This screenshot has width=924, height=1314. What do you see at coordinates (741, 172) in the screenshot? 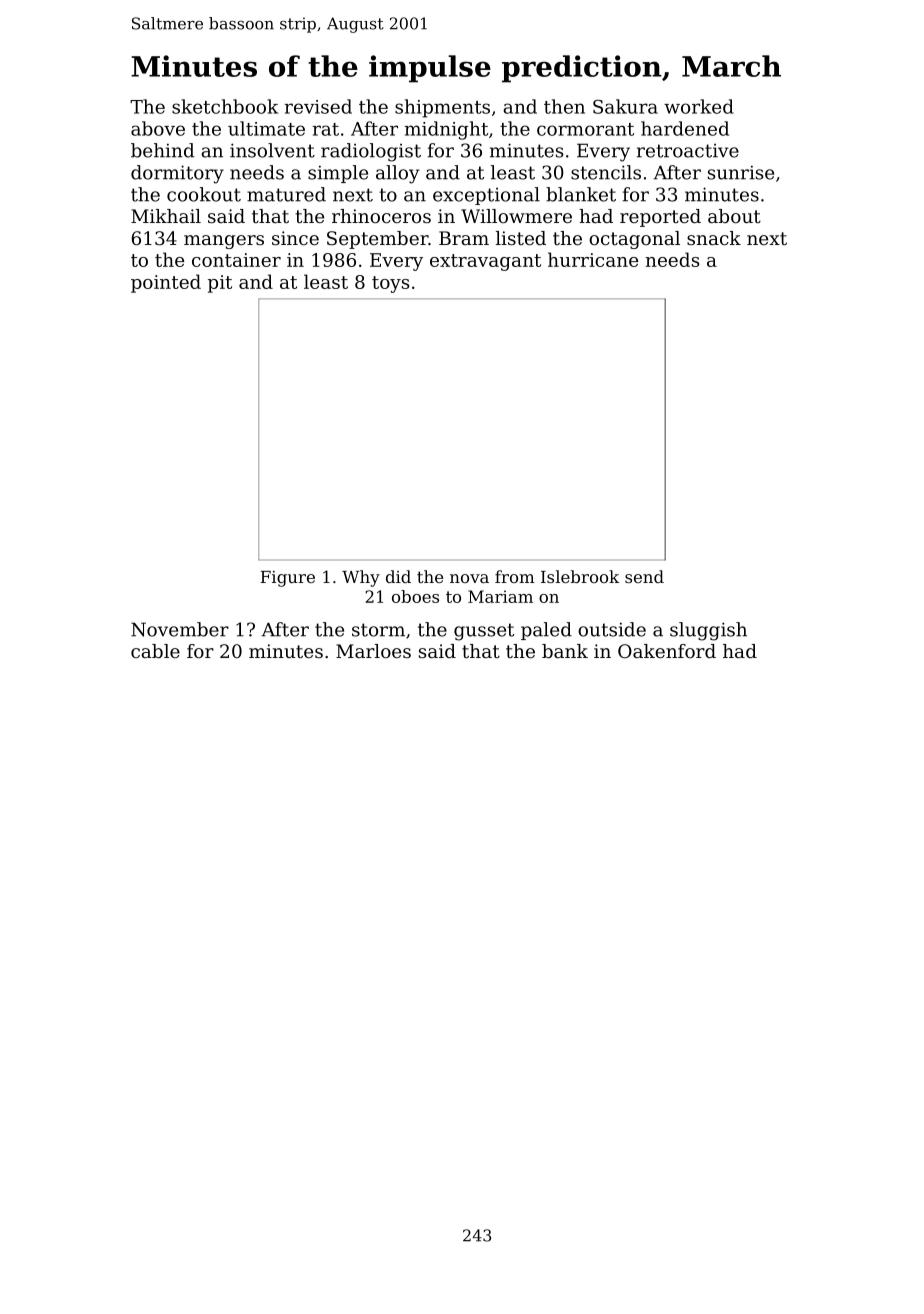
I see `sunrise` at bounding box center [741, 172].
